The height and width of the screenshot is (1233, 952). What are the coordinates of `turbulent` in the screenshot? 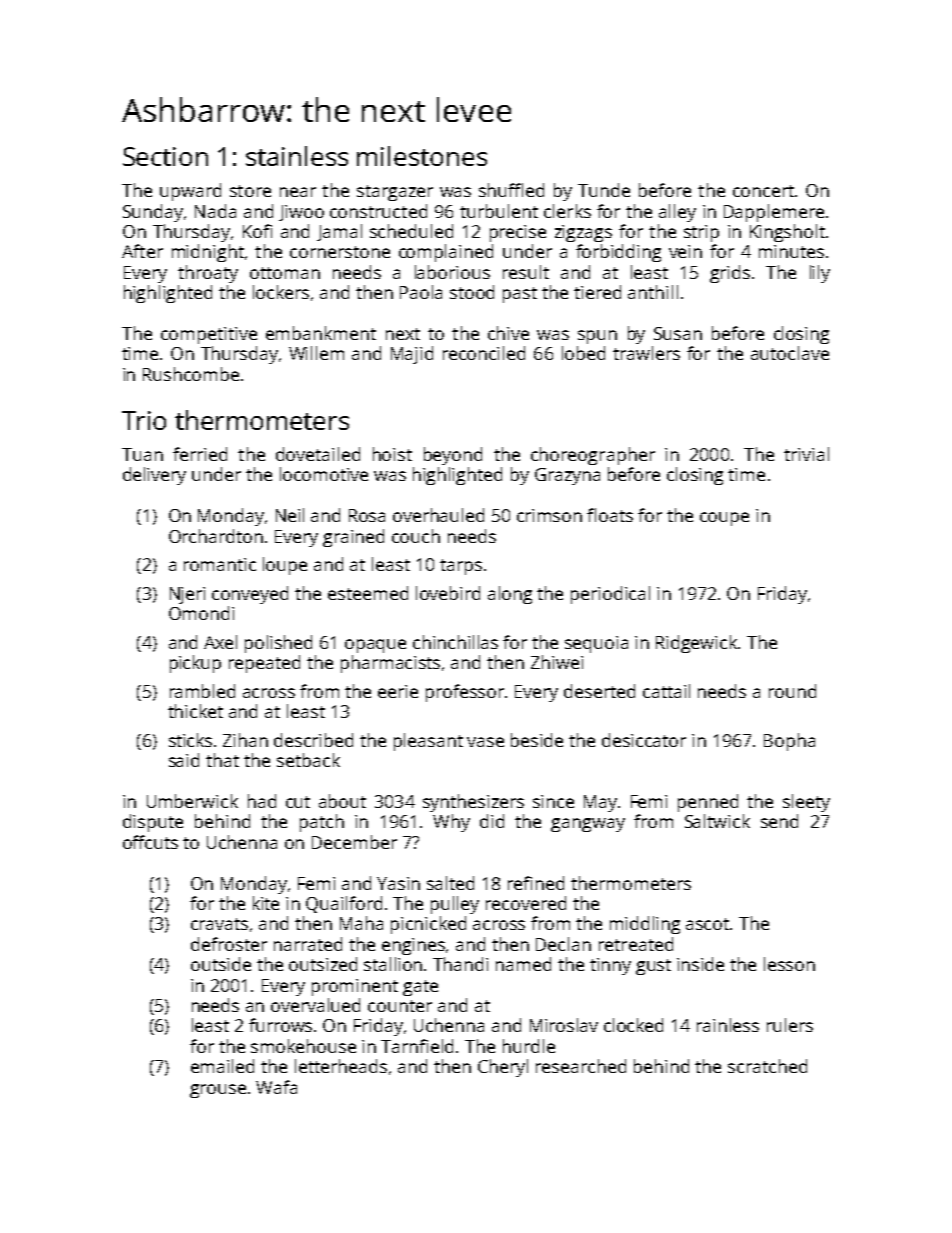 It's located at (499, 211).
